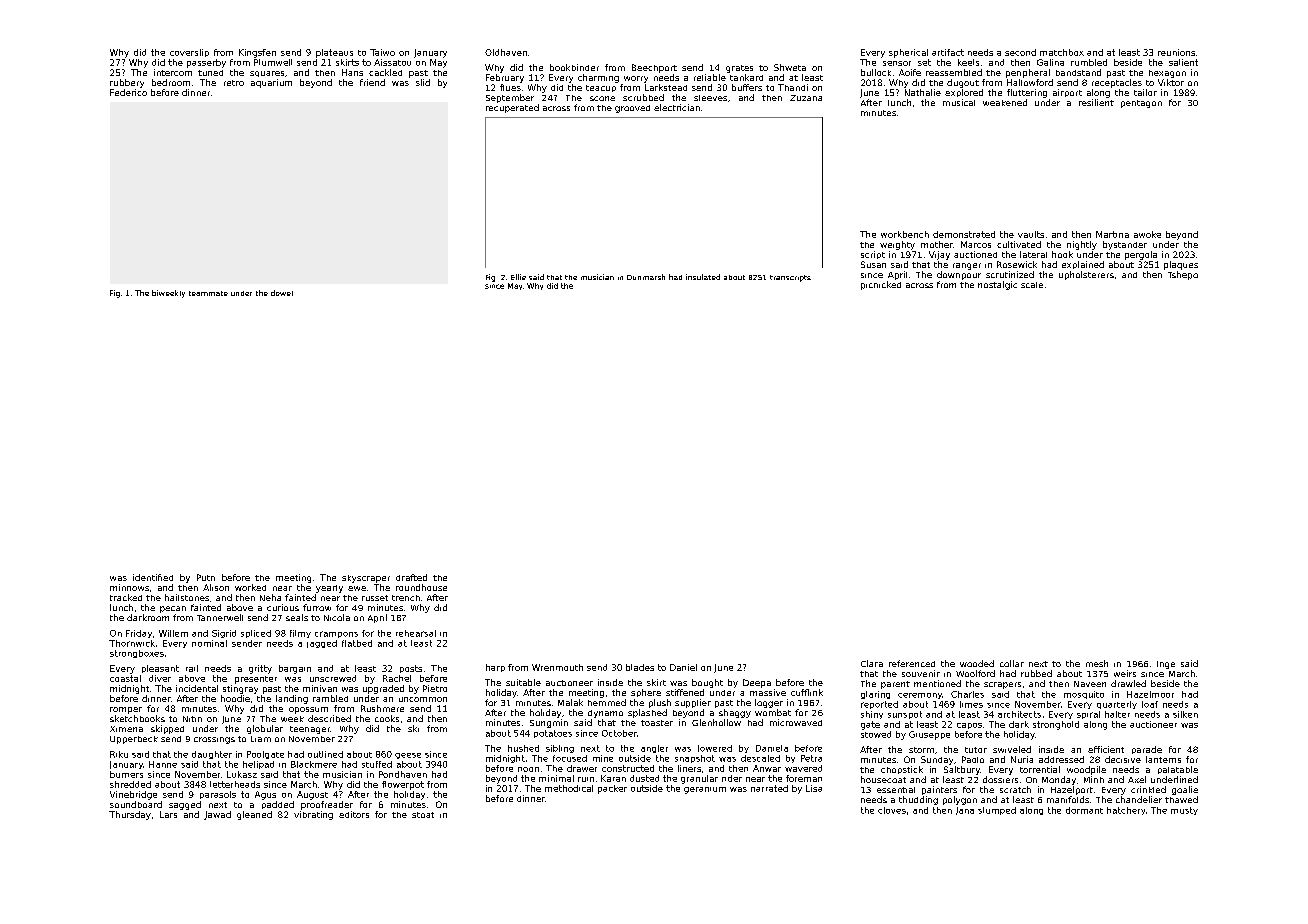 This screenshot has width=1308, height=924. Describe the element at coordinates (646, 277) in the screenshot. I see `Dunmarsh` at that location.
